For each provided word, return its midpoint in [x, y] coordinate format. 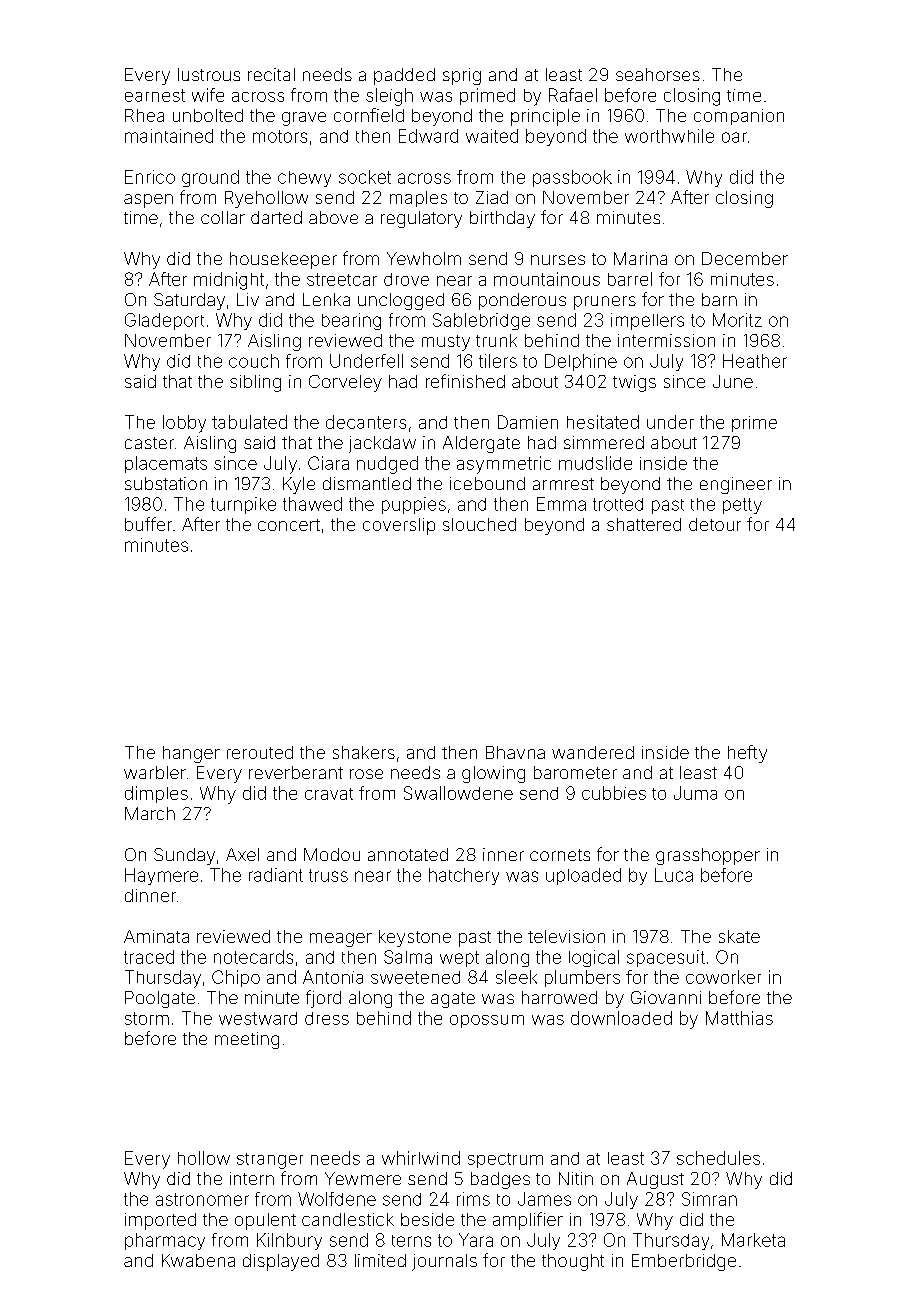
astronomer [202, 1199]
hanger [191, 754]
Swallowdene [458, 793]
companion [739, 117]
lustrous [209, 74]
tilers [498, 361]
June [733, 381]
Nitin [576, 1178]
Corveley [345, 383]
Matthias [739, 1018]
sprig [462, 76]
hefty [747, 754]
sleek [516, 977]
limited [380, 1260]
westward [258, 1018]
